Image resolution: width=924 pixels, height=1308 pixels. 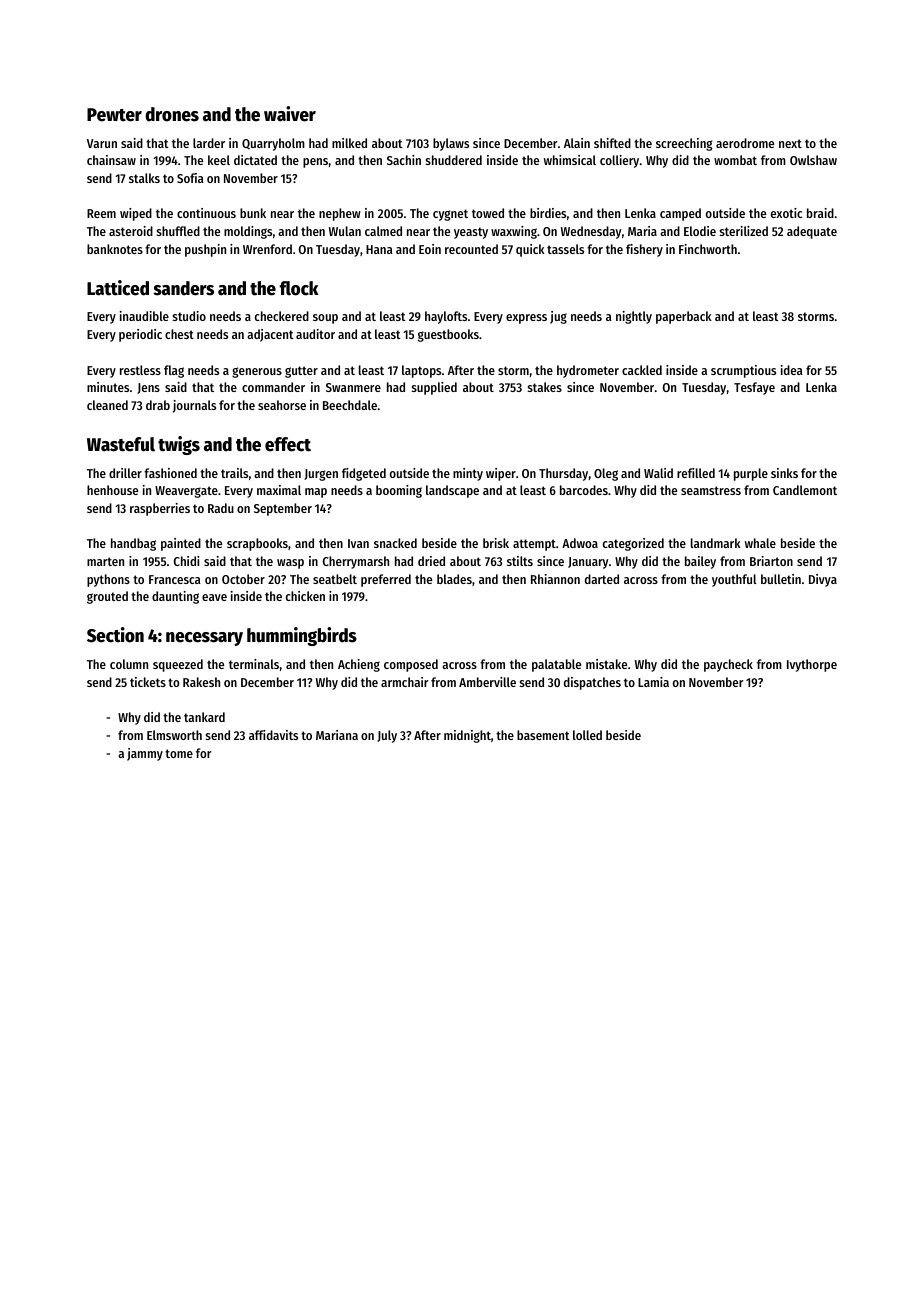 I want to click on waiver, so click(x=290, y=114).
